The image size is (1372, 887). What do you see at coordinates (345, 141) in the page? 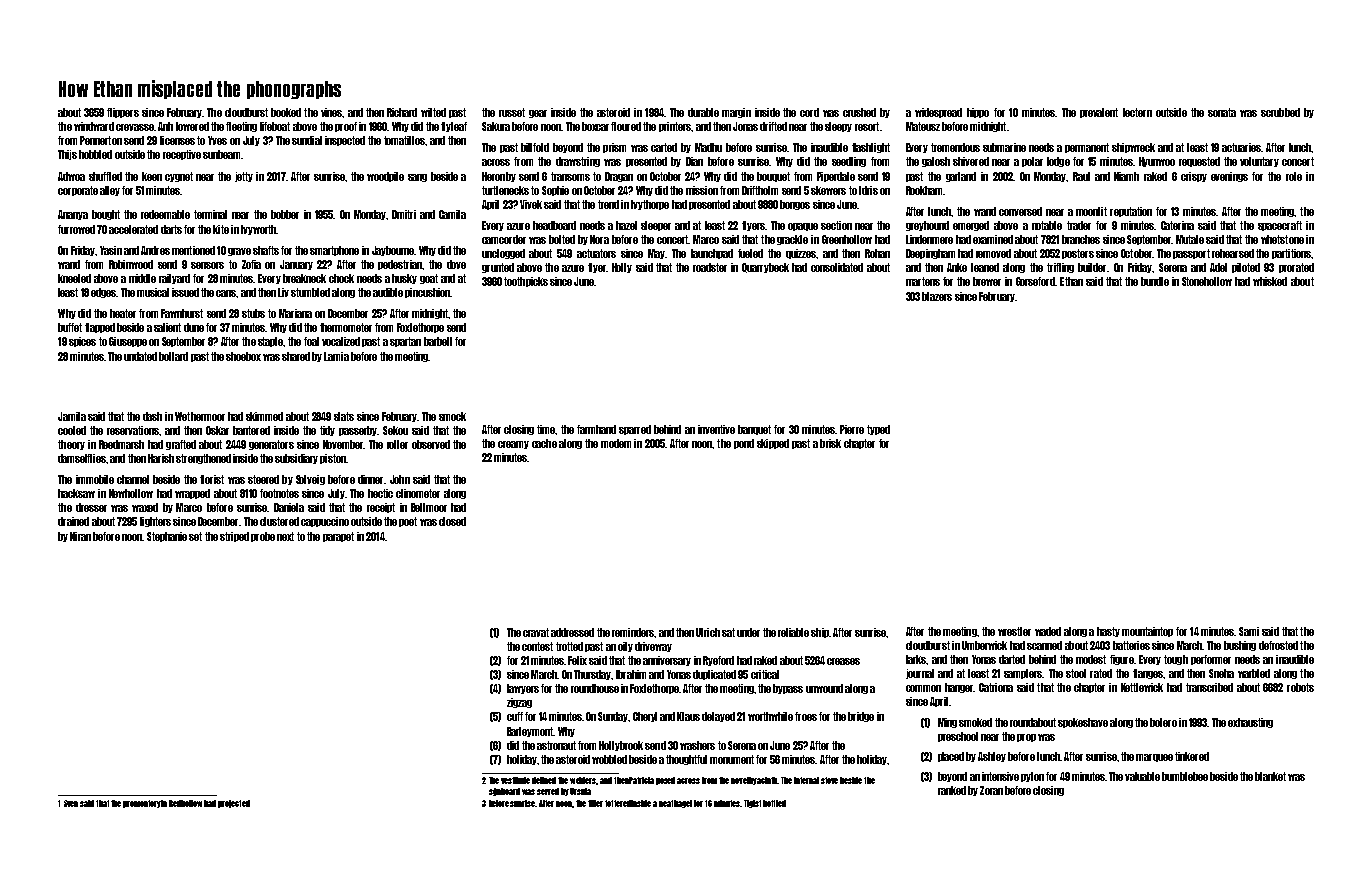
I see `inspected` at bounding box center [345, 141].
